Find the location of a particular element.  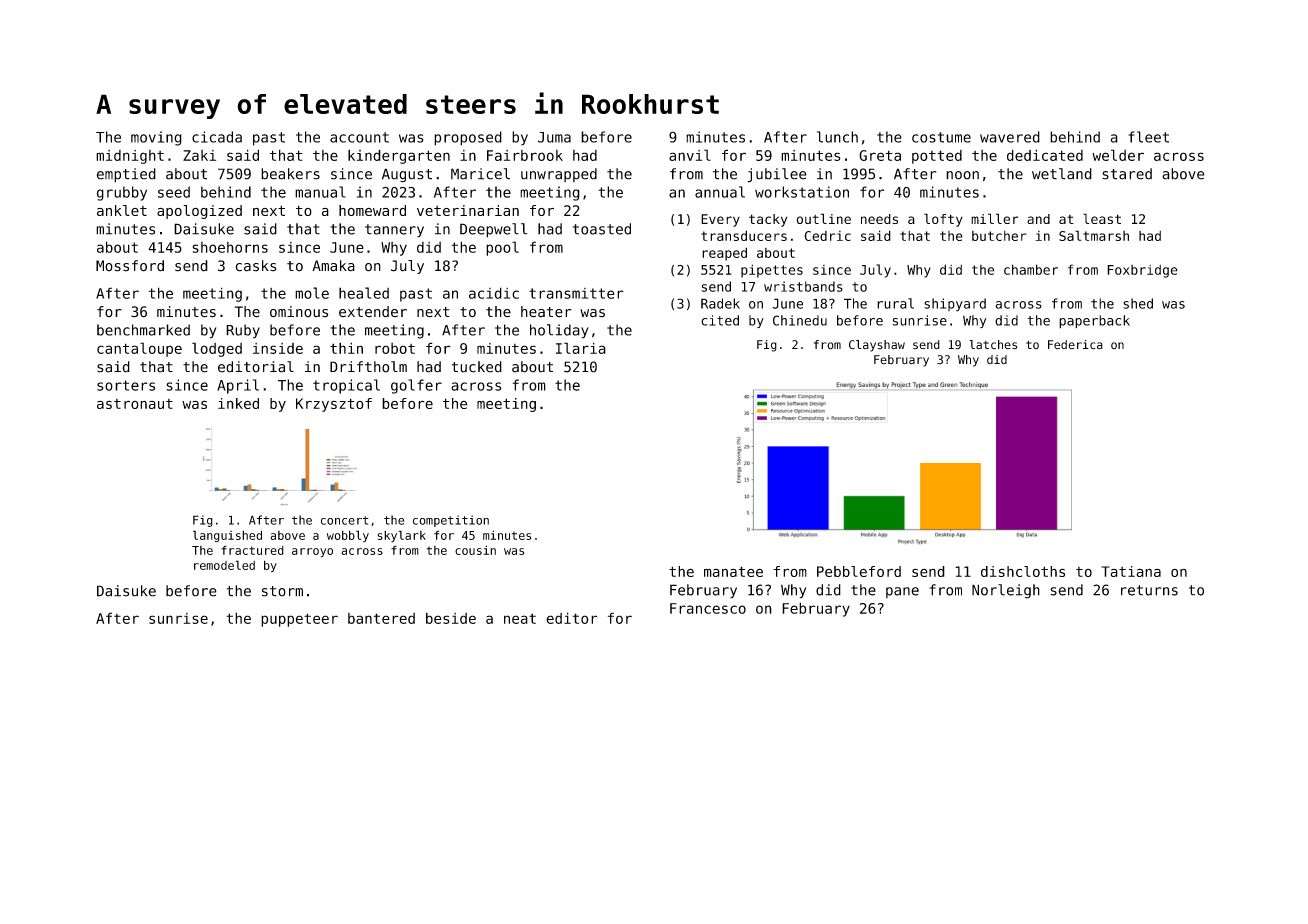

moving is located at coordinates (156, 138).
